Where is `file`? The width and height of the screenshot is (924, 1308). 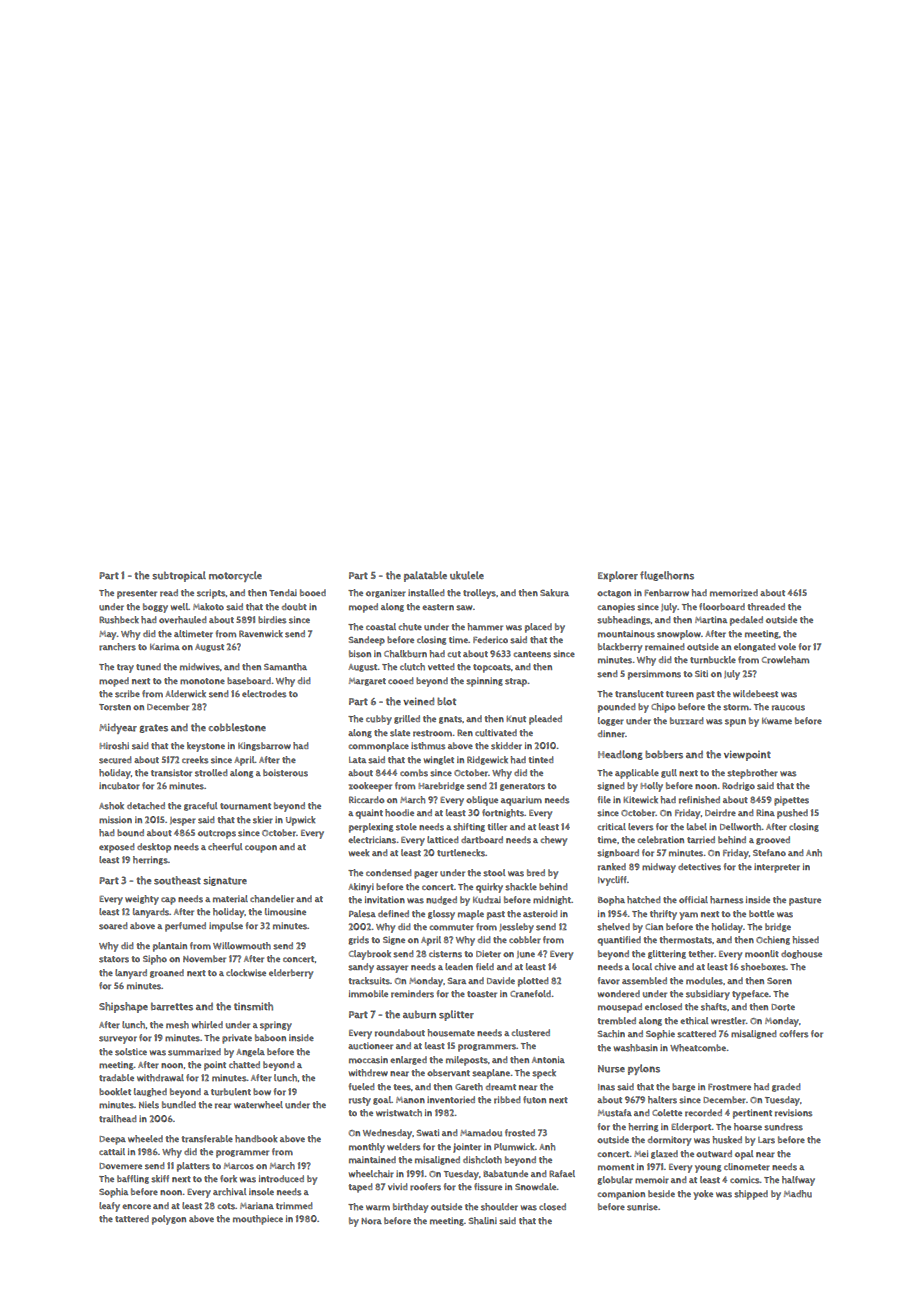
file is located at coordinates (604, 799).
